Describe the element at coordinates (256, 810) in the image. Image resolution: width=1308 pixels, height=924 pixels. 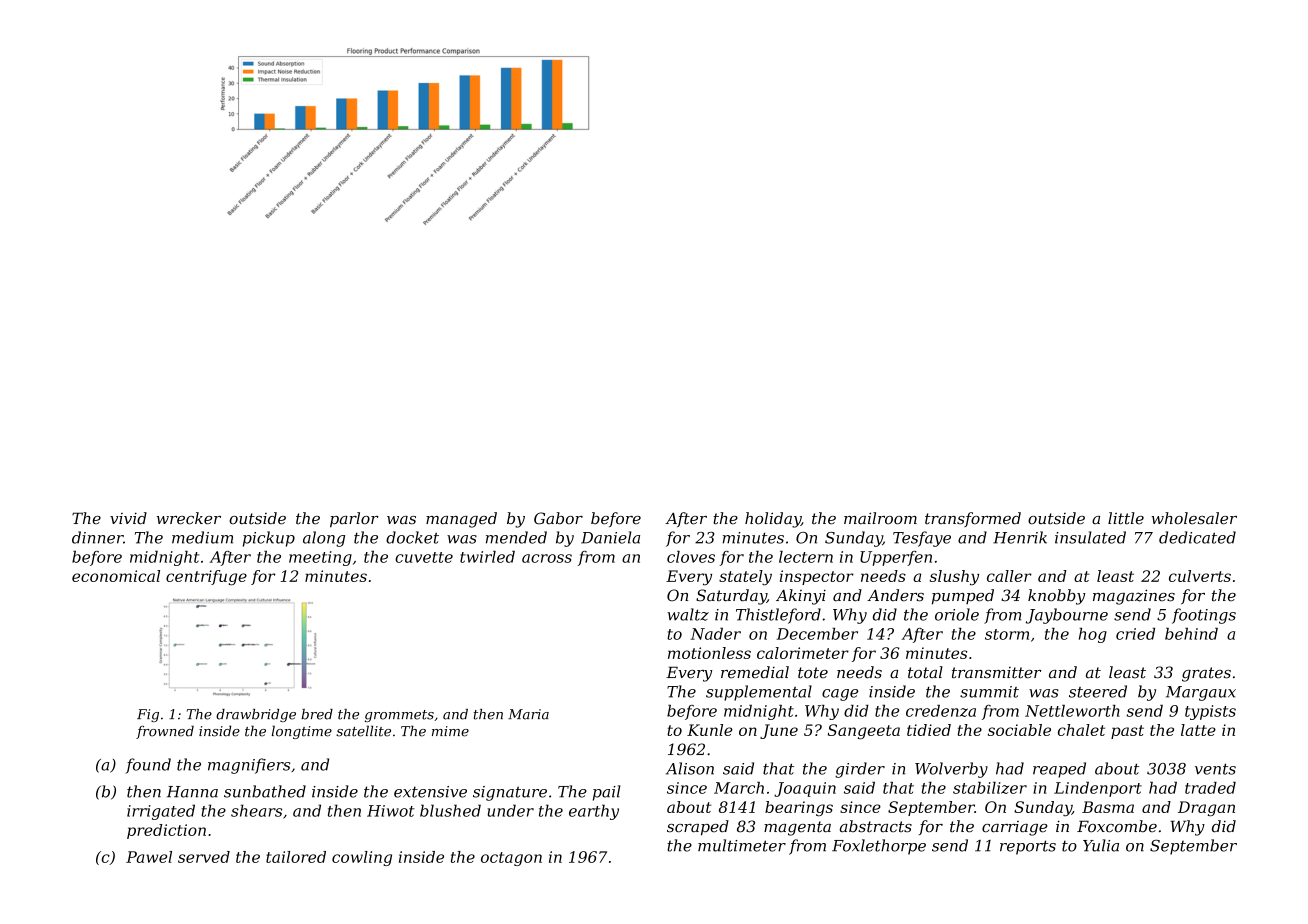
I see `shears` at that location.
